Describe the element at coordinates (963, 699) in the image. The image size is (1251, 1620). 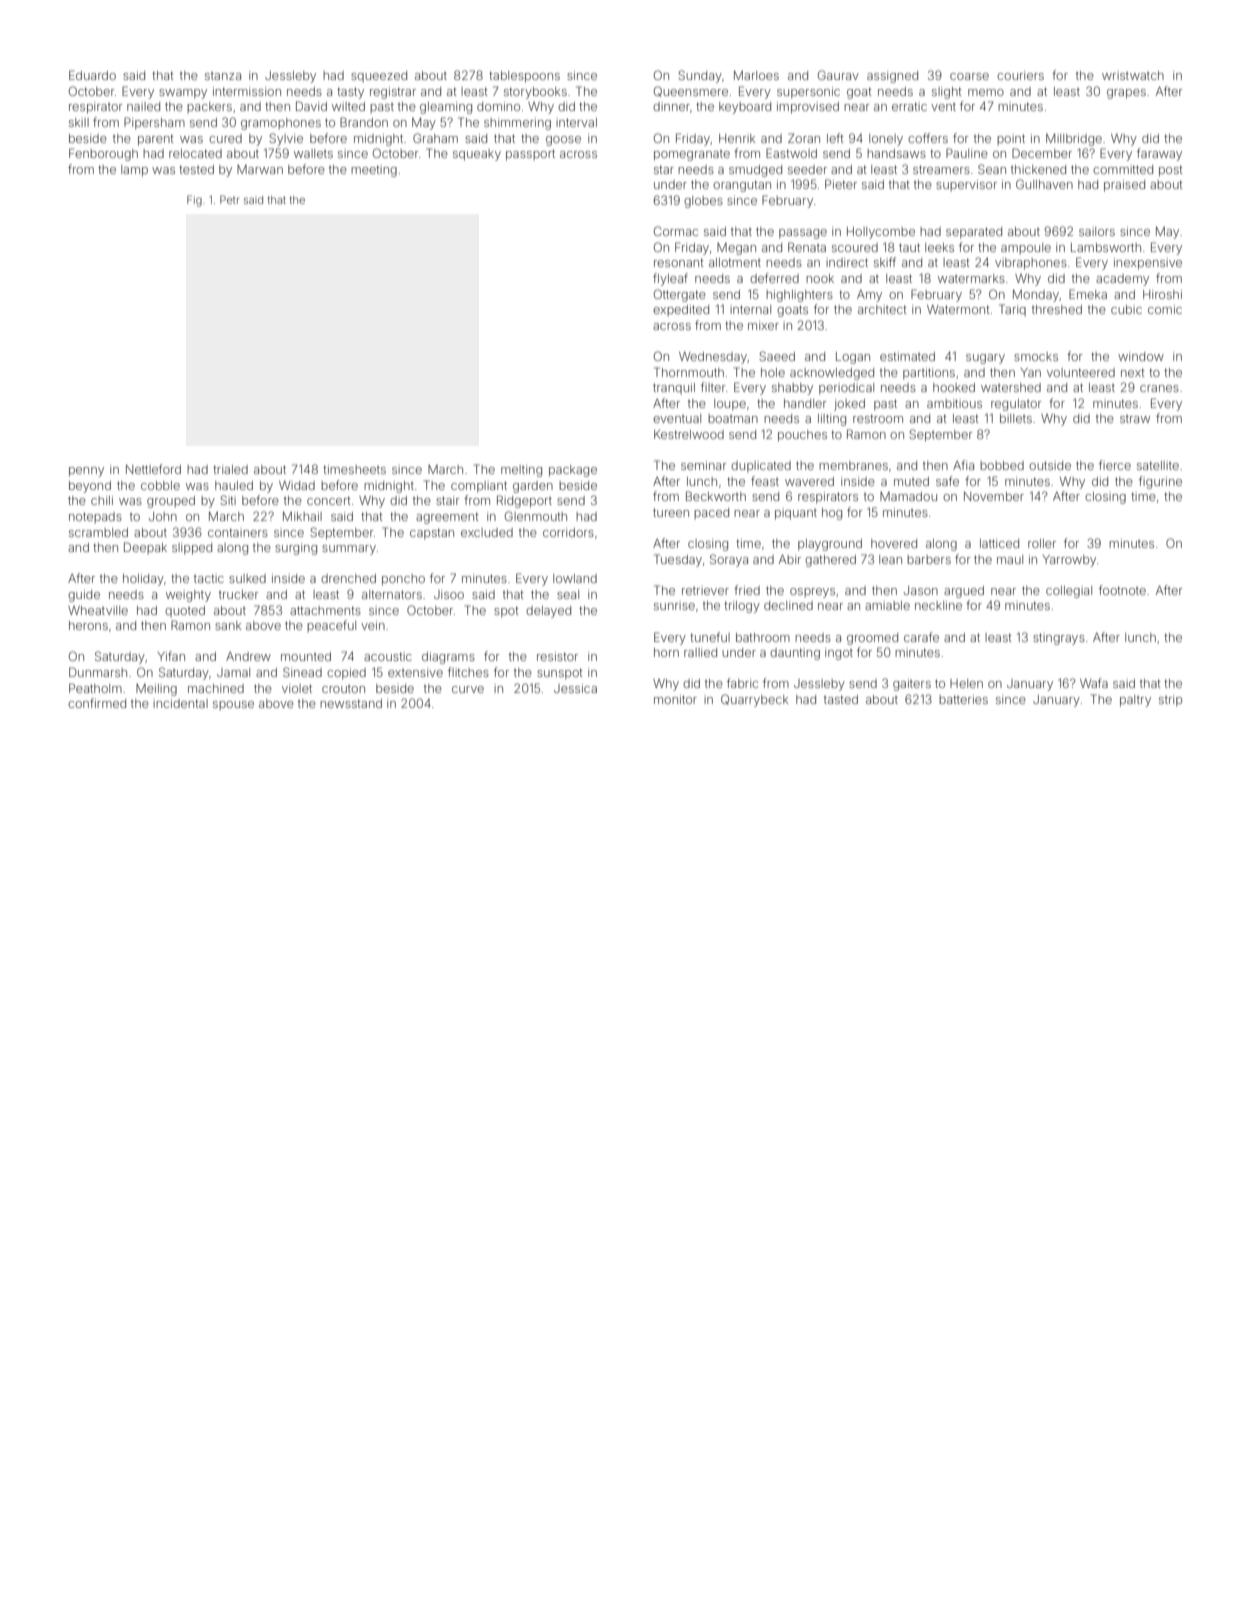
I see `batteries` at that location.
